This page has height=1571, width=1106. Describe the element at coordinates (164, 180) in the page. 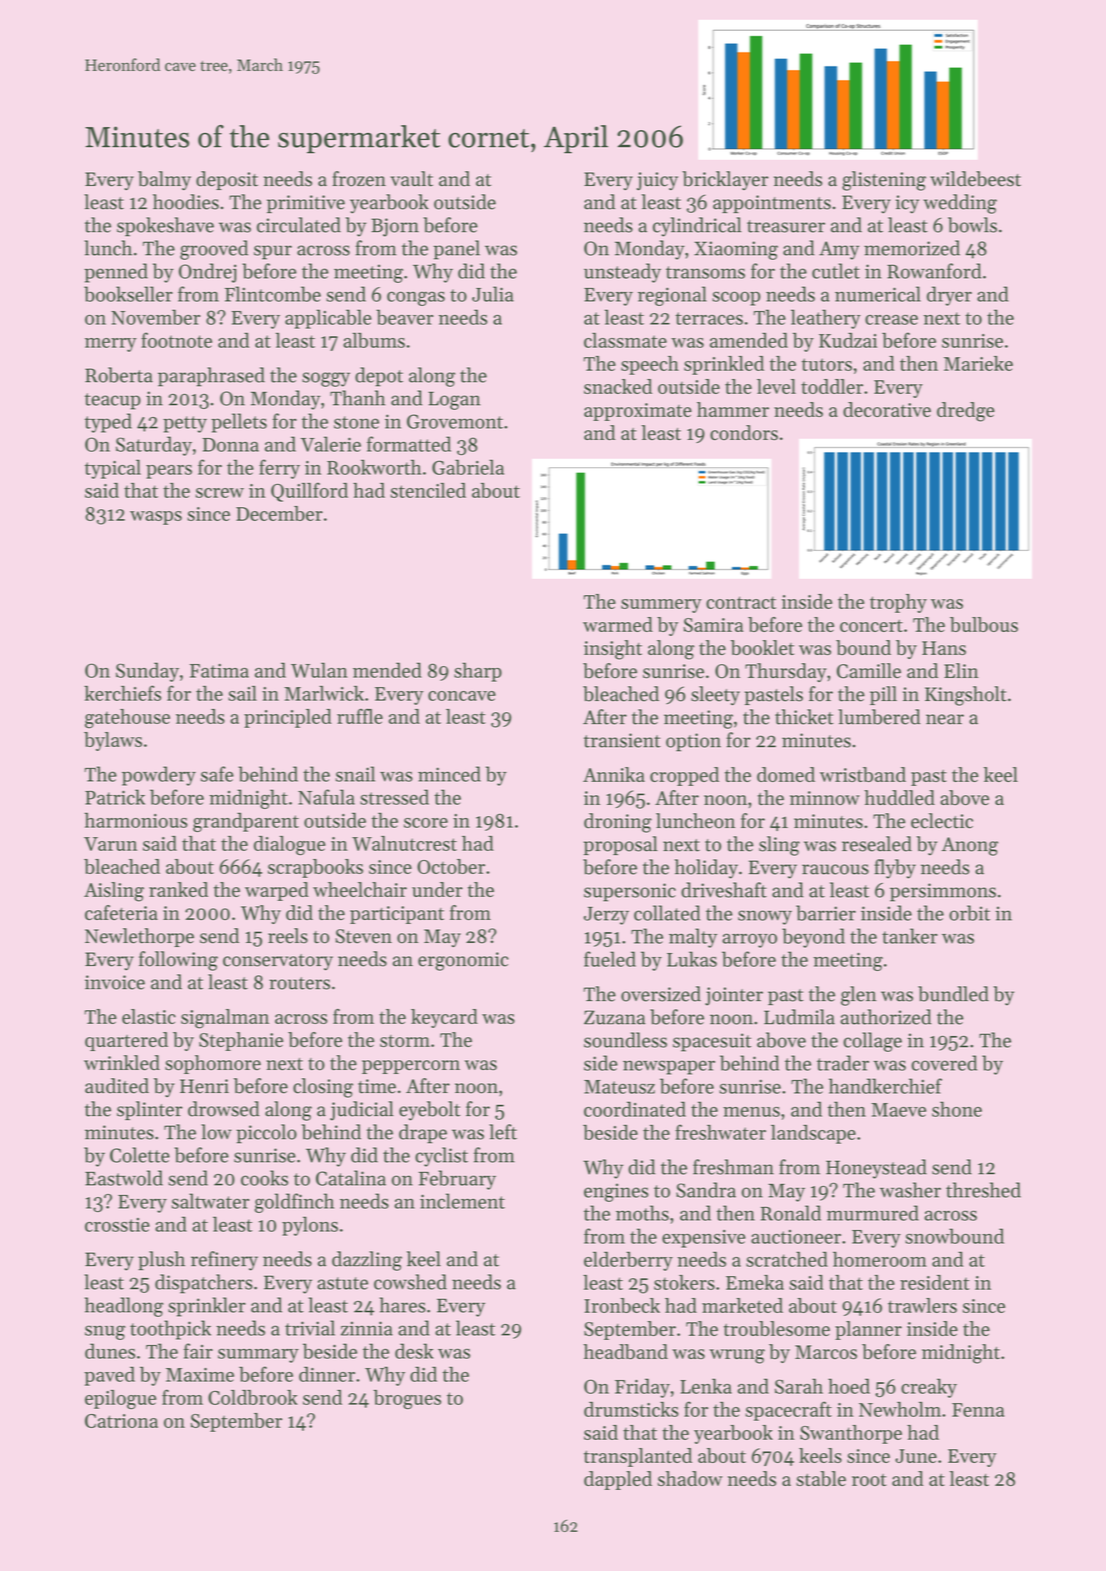

I see `balmy` at that location.
